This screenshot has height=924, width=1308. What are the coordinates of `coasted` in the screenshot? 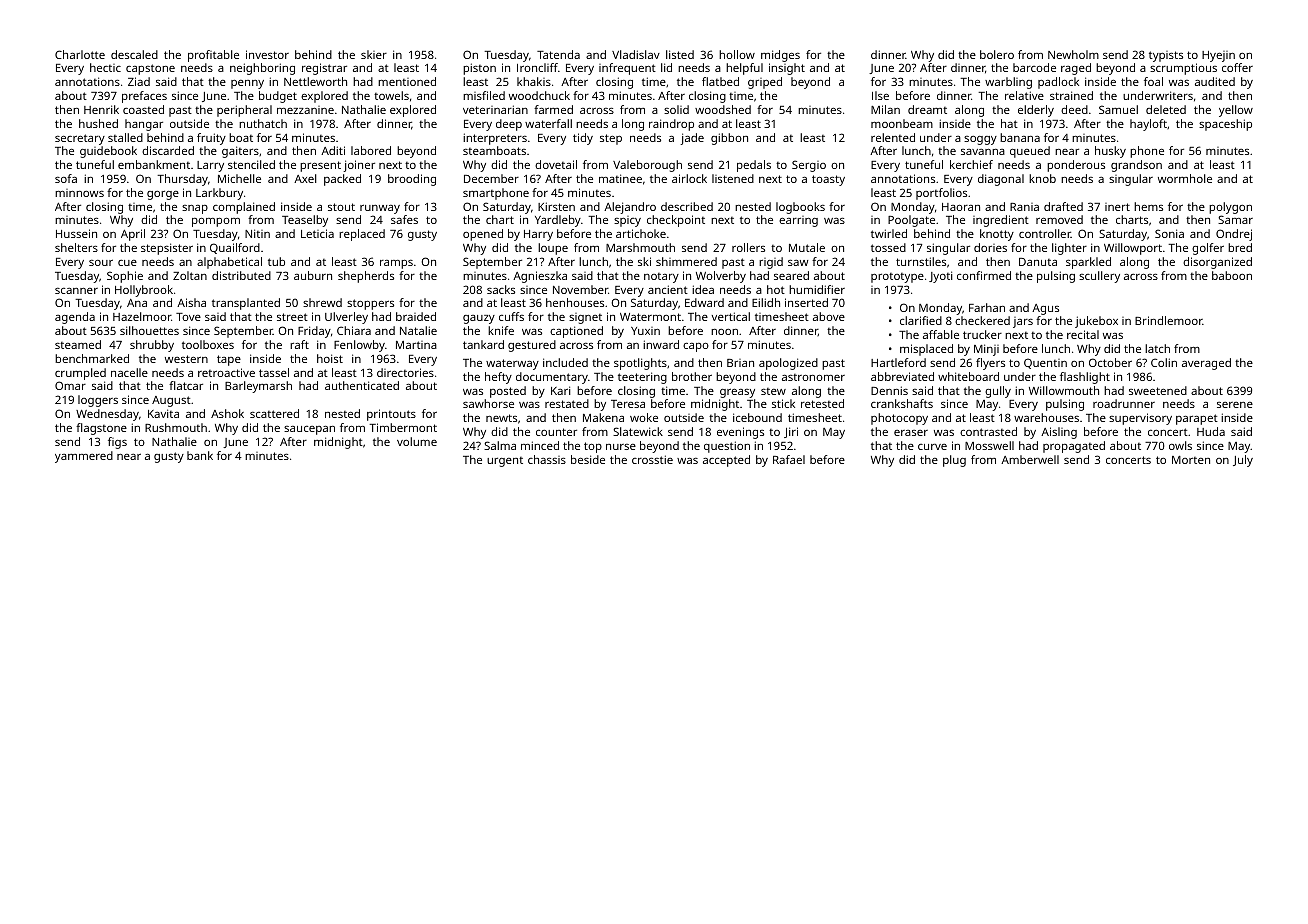 It's located at (143, 109).
